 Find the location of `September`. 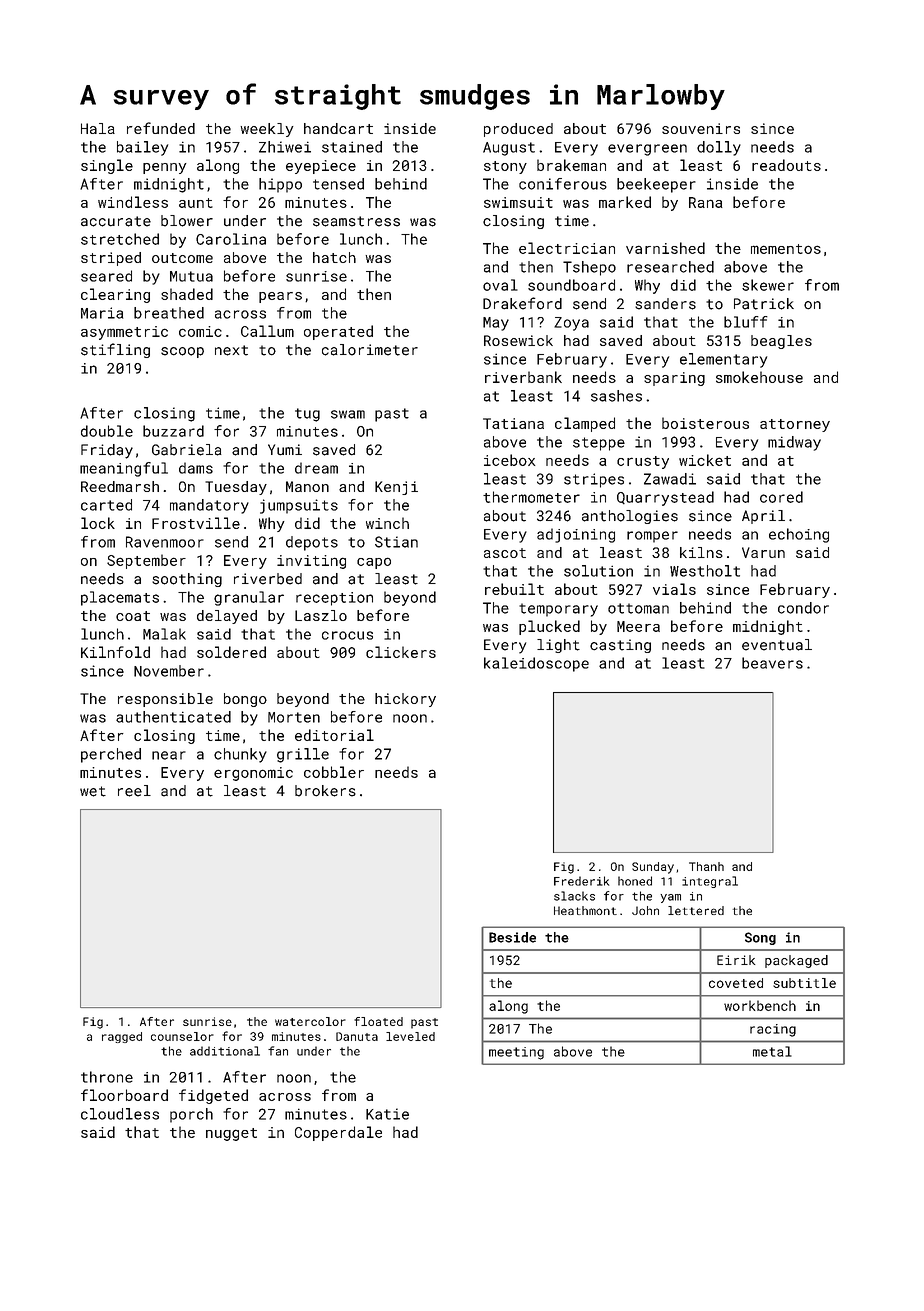

September is located at coordinates (146, 561).
